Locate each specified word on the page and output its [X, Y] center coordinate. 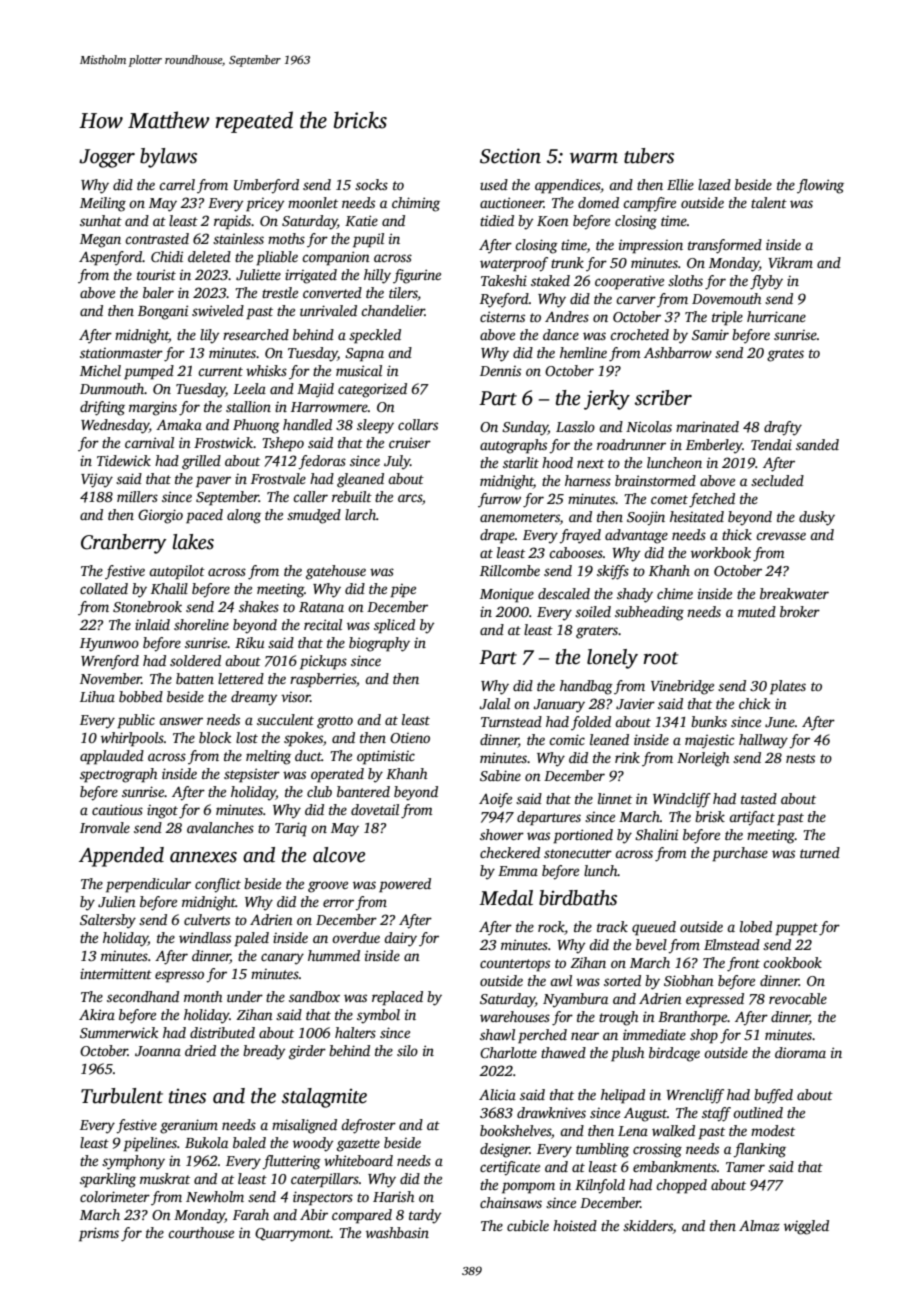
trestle [280, 292]
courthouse [201, 1232]
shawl [497, 1034]
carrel [177, 184]
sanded [817, 444]
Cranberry [124, 544]
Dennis [500, 371]
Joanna [158, 1051]
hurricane [776, 316]
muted [757, 611]
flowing [820, 186]
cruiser [410, 442]
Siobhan [689, 980]
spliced [394, 626]
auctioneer [512, 202]
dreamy [254, 698]
